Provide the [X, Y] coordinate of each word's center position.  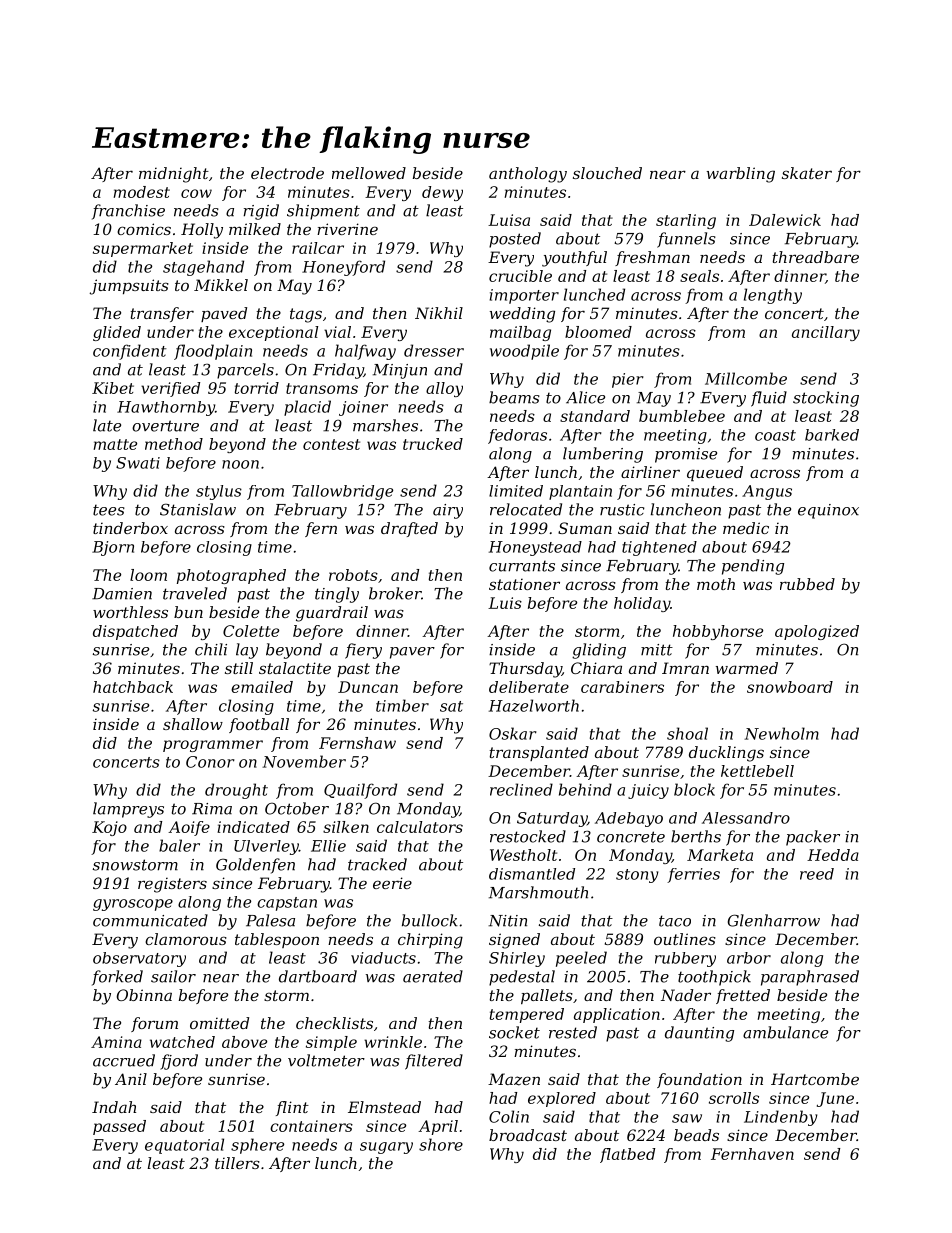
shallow [193, 724]
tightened [659, 548]
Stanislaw [198, 509]
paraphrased [810, 978]
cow [196, 193]
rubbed [807, 584]
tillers [237, 1163]
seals [699, 276]
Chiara [596, 668]
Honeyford [343, 268]
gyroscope [133, 905]
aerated [433, 976]
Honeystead [535, 548]
